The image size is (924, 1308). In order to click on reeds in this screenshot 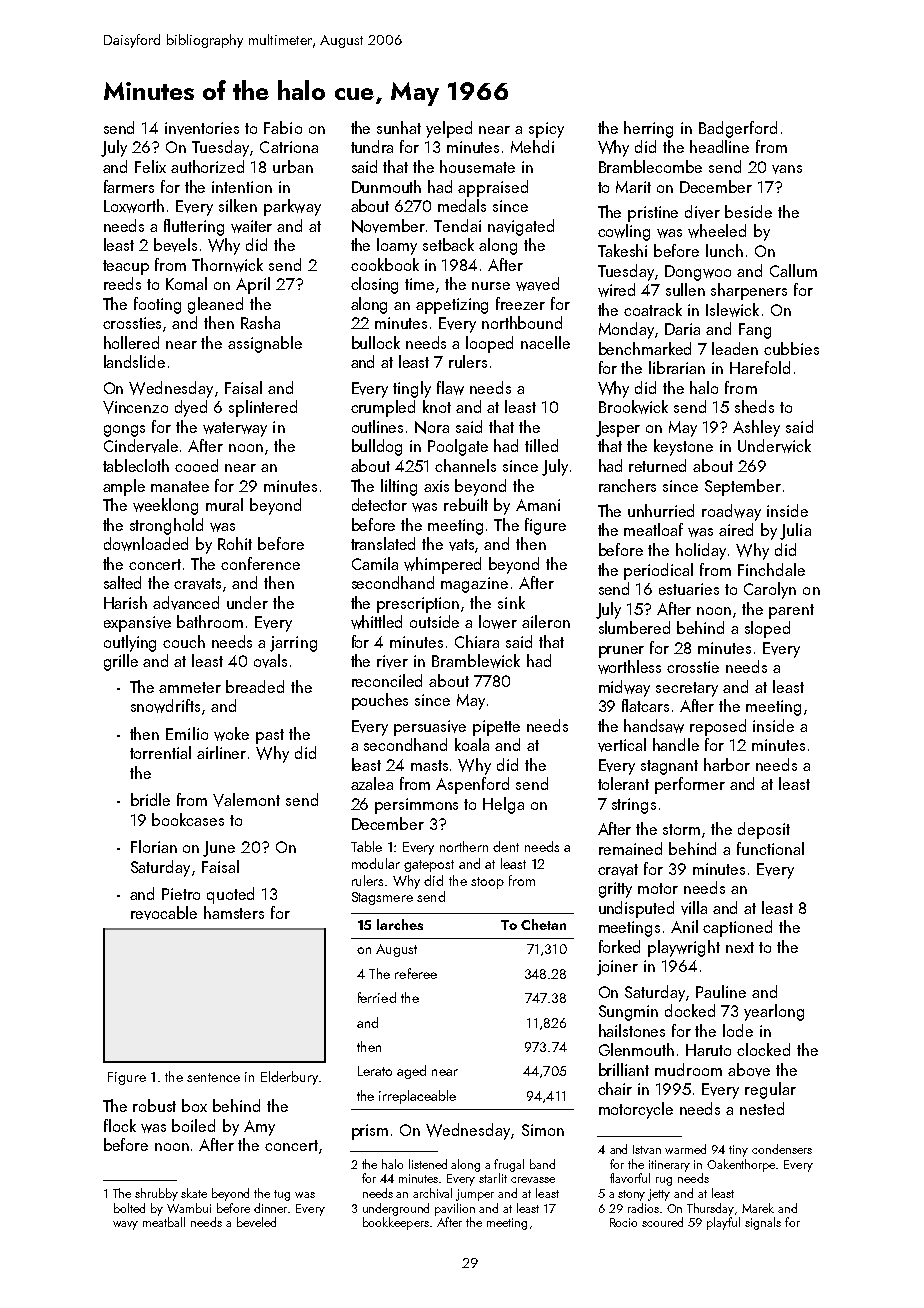, I will do `click(122, 283)`.
